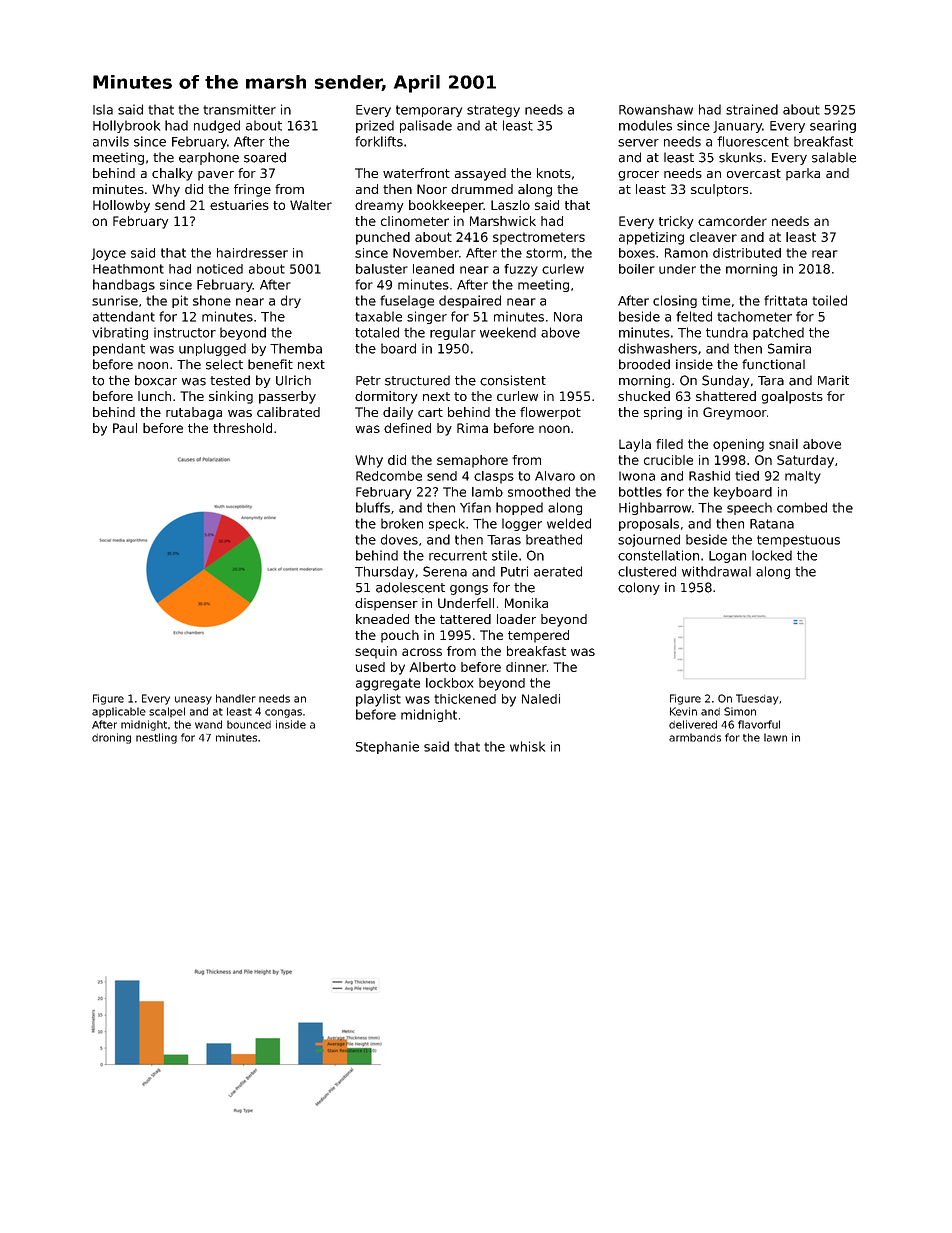 This screenshot has height=1233, width=952. I want to click on searing, so click(833, 126).
